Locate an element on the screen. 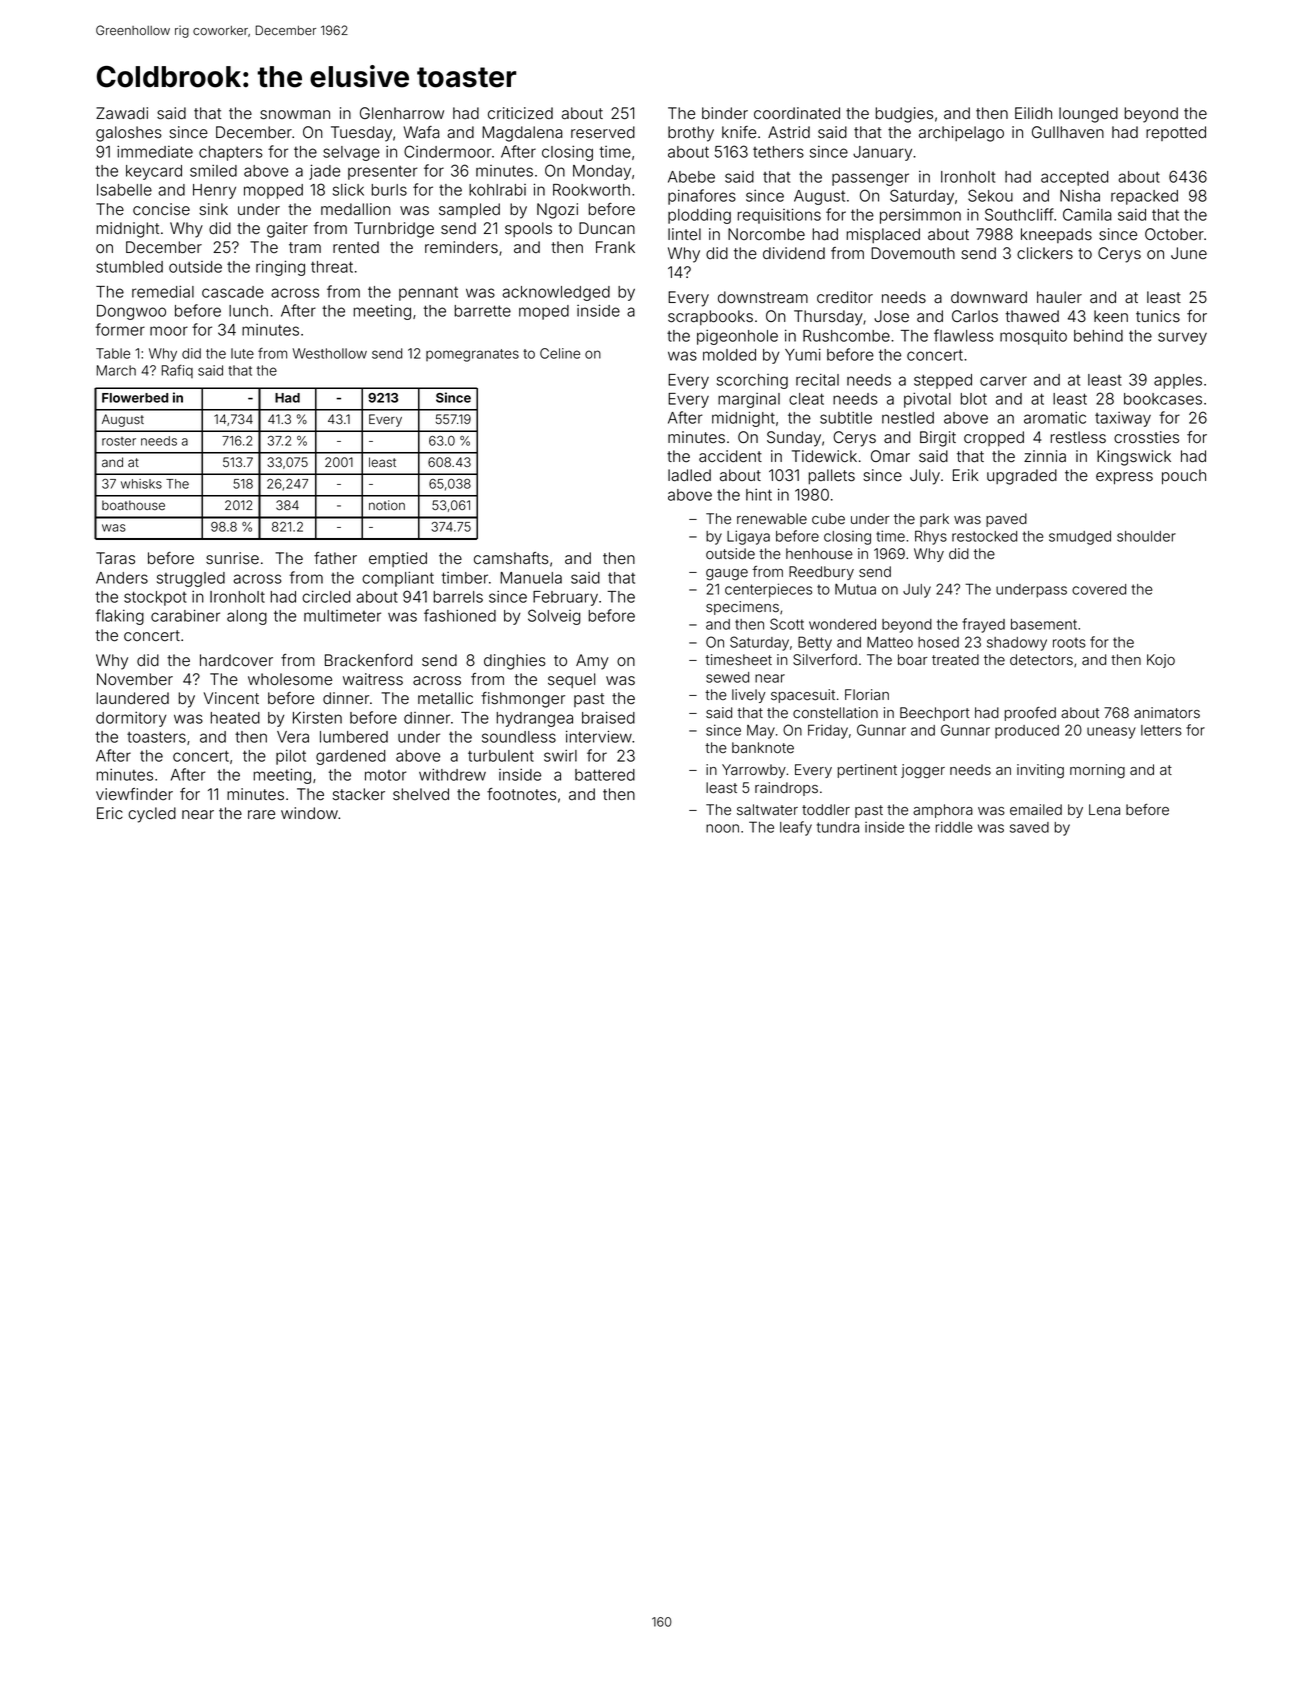 The image size is (1303, 1686). roster is located at coordinates (119, 441).
